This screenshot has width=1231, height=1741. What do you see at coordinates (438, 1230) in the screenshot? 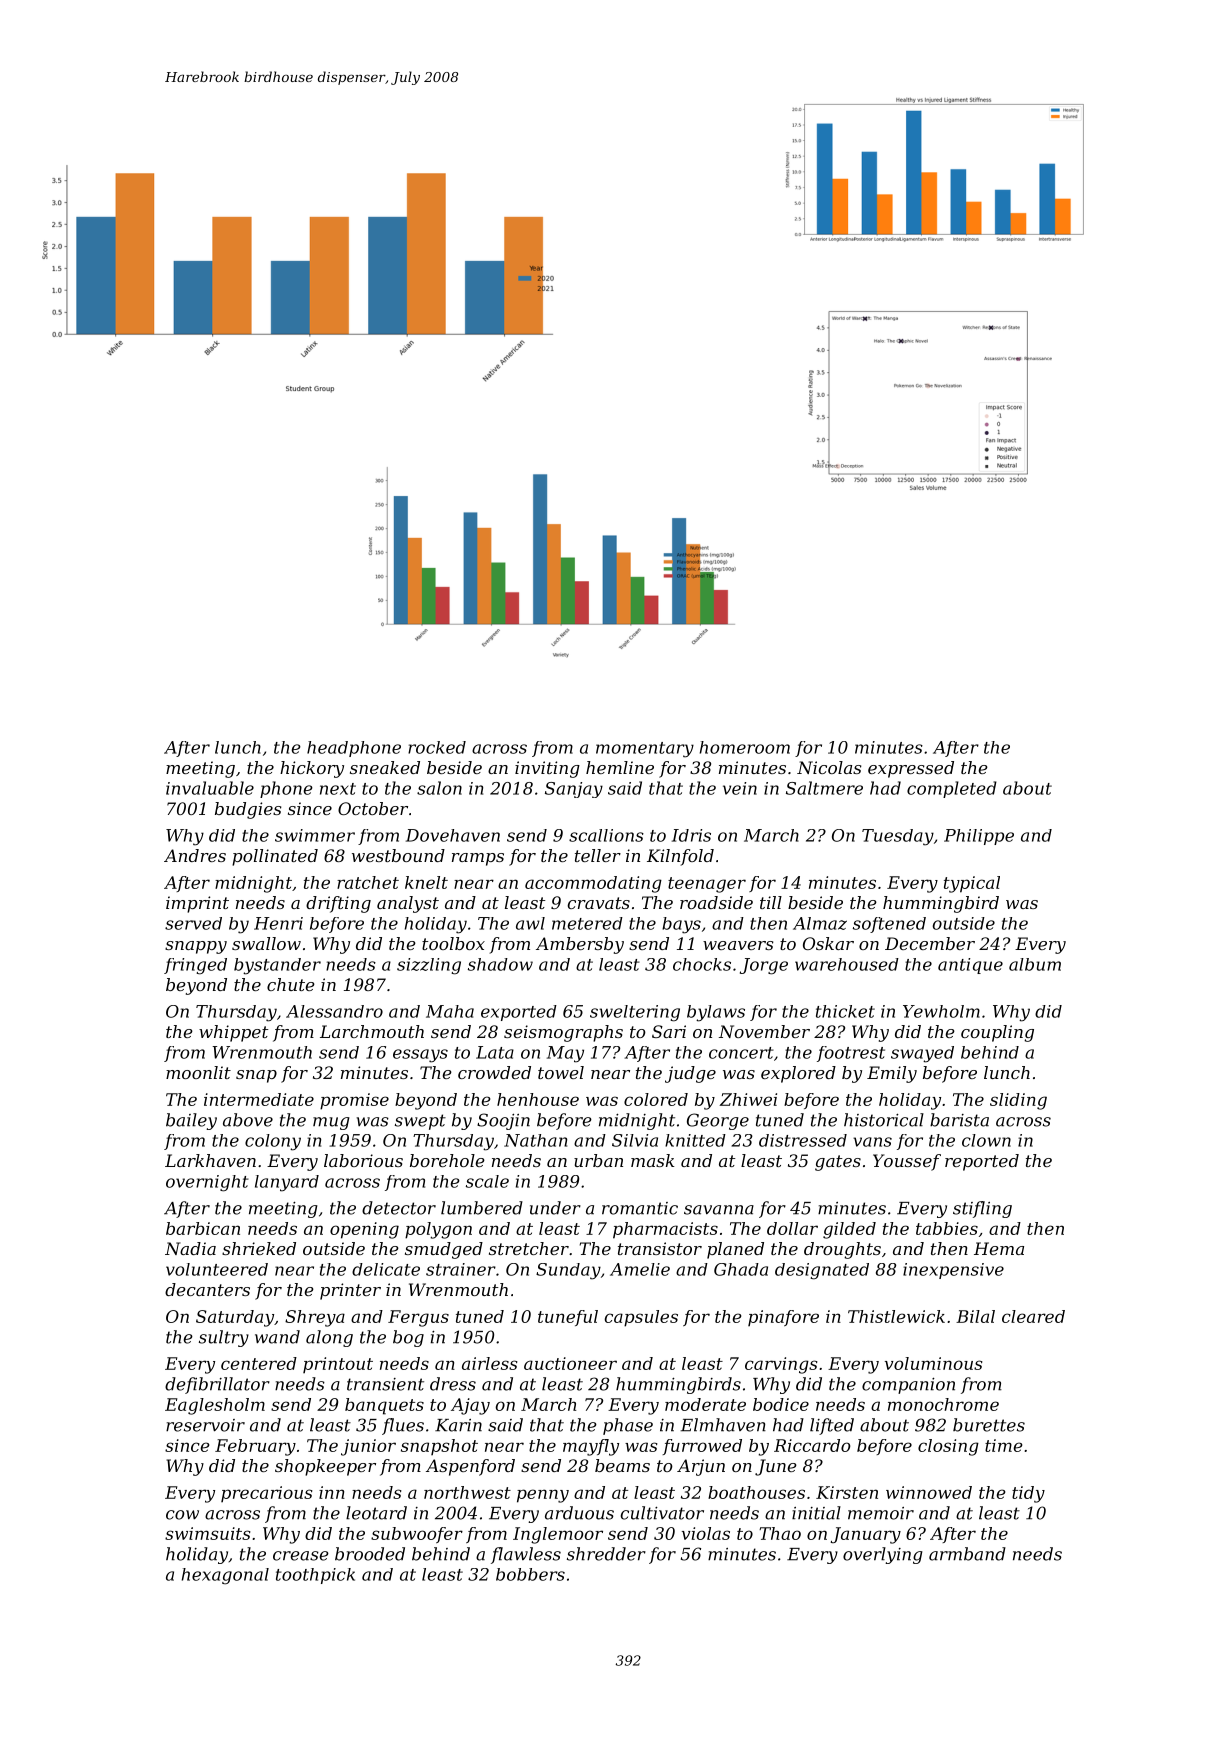
I see `polygon` at bounding box center [438, 1230].
